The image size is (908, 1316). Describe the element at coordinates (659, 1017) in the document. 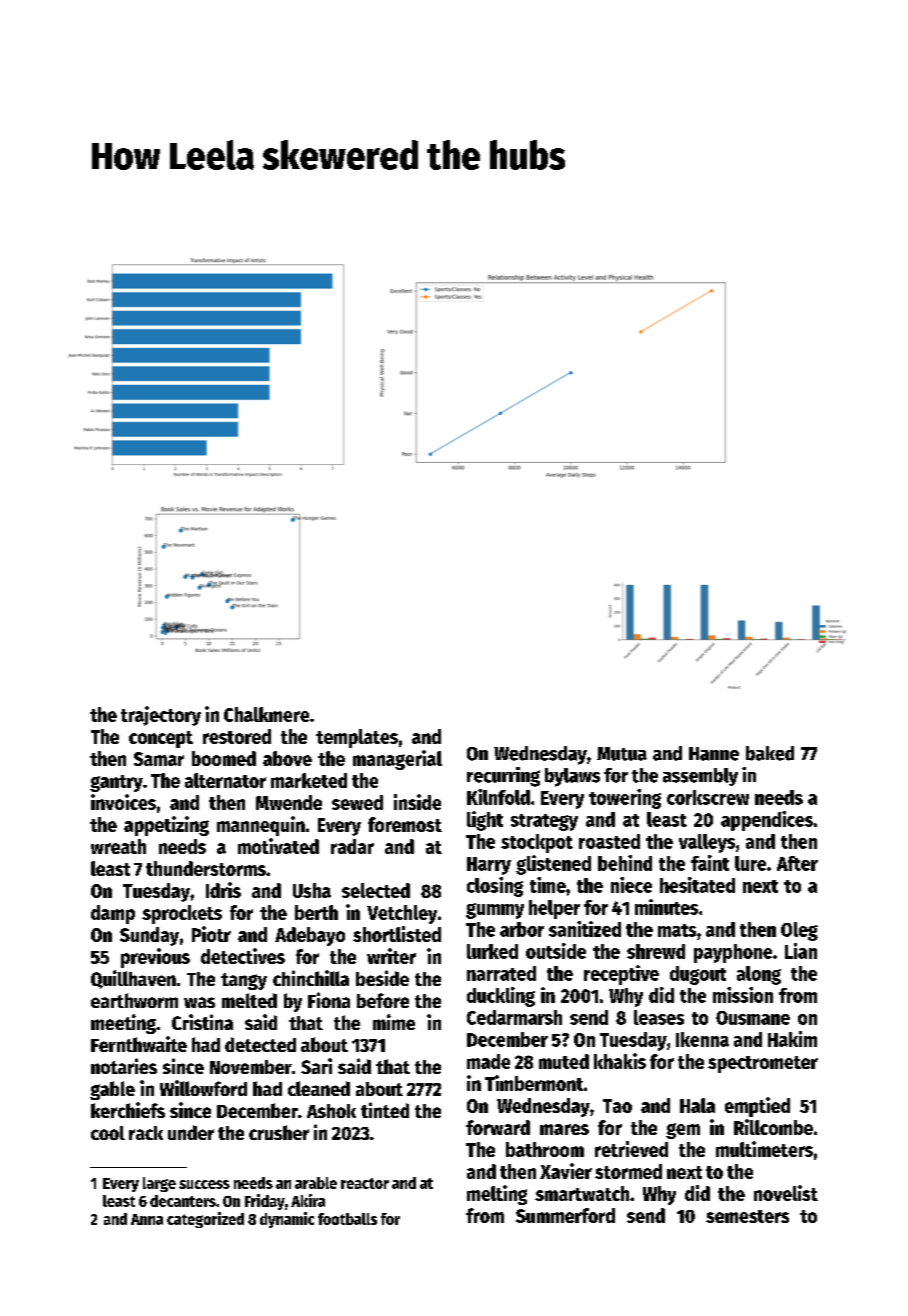

I see `leases` at that location.
